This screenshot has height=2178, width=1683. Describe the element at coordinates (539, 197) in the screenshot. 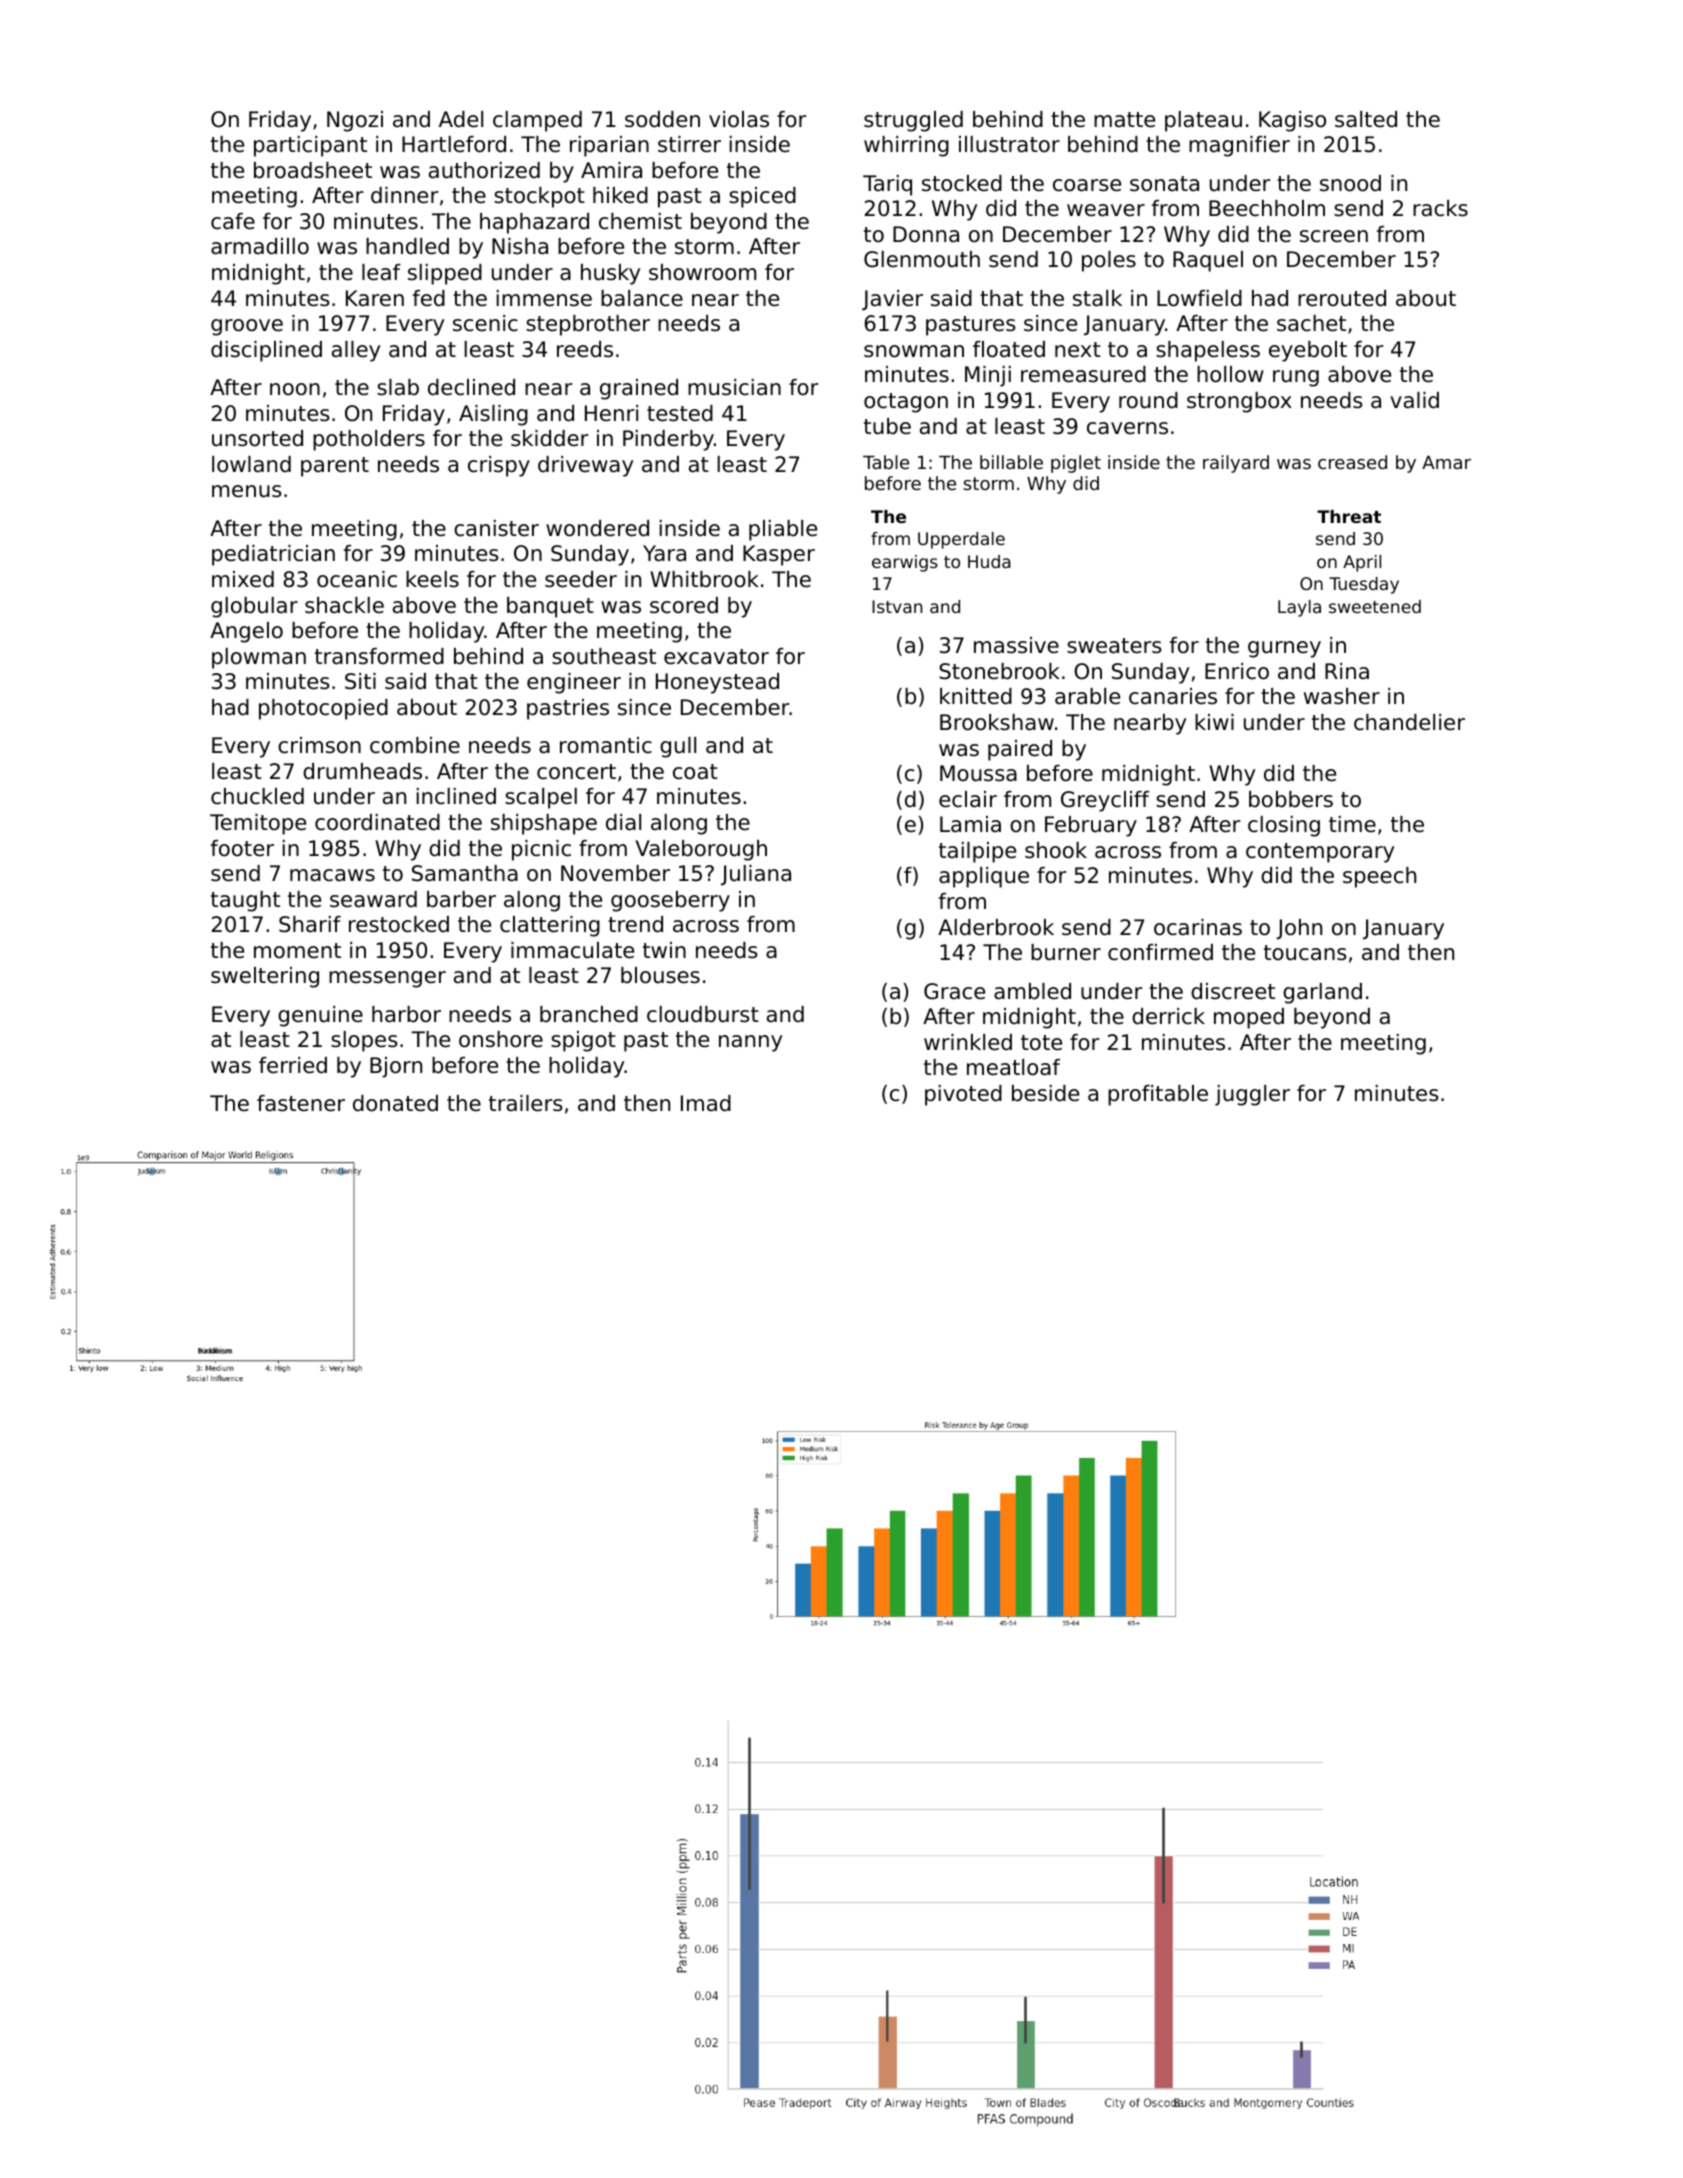

I see `stockpot` at that location.
